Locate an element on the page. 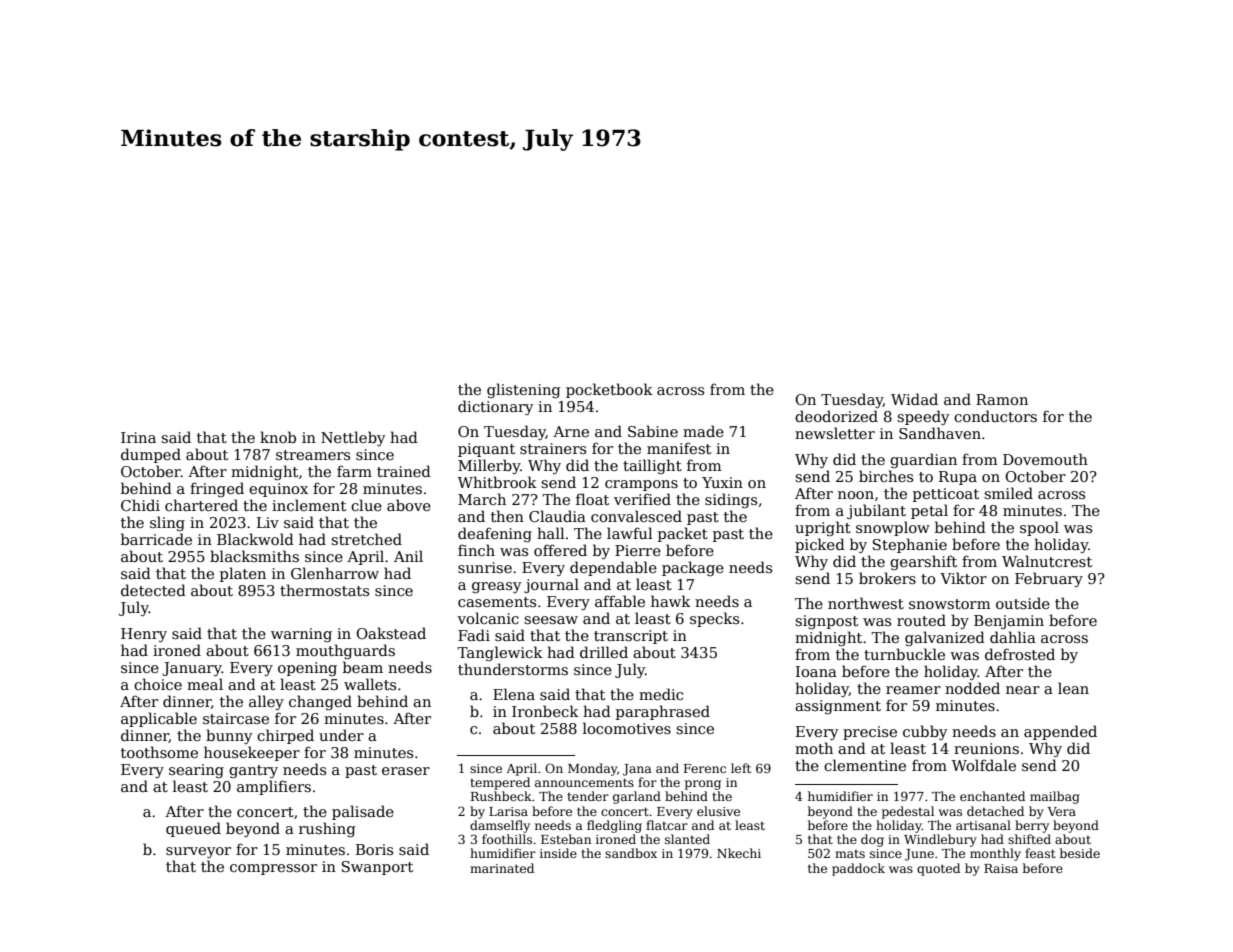  Widad is located at coordinates (914, 399).
